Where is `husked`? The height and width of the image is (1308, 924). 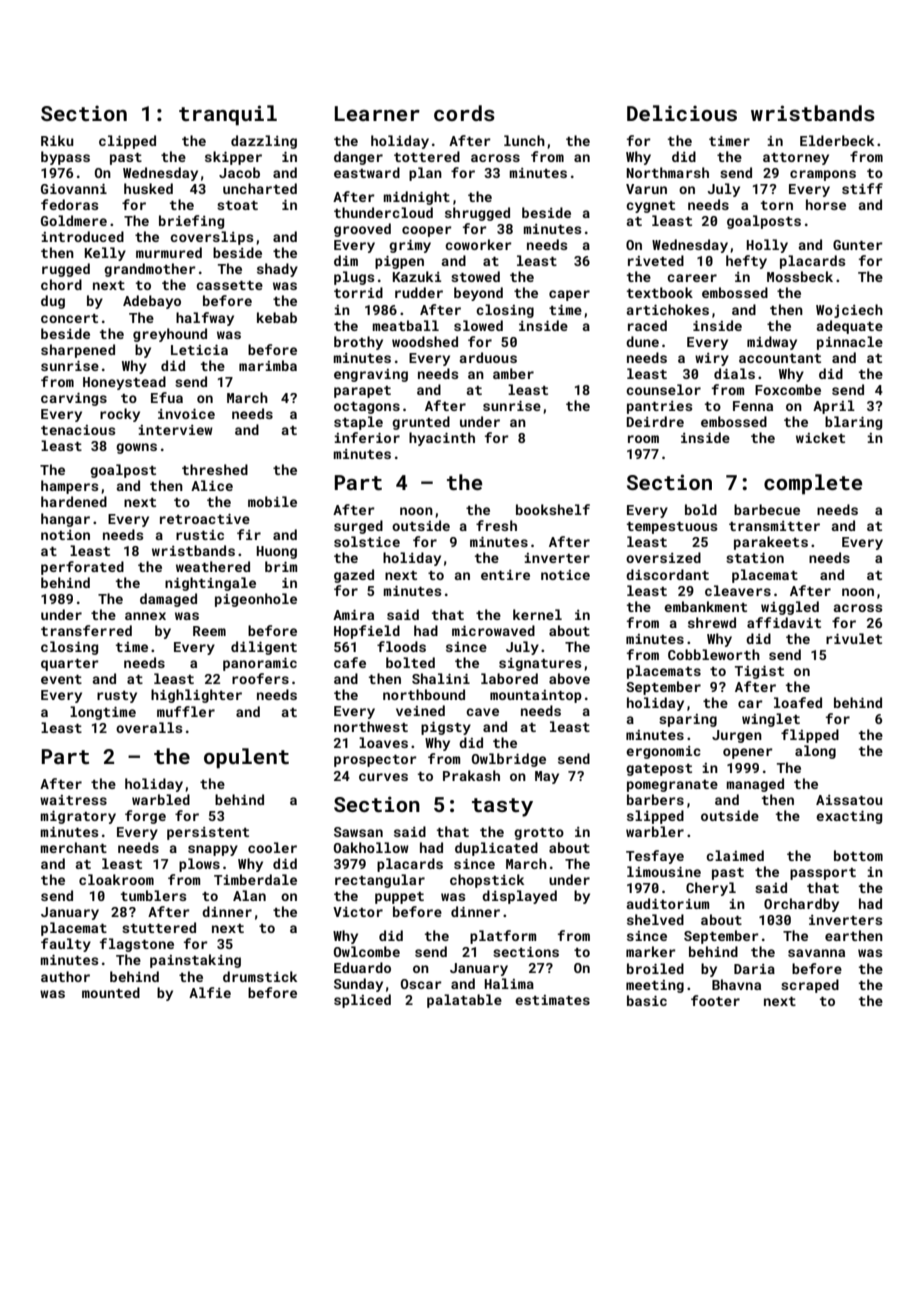
husked is located at coordinates (148, 188).
